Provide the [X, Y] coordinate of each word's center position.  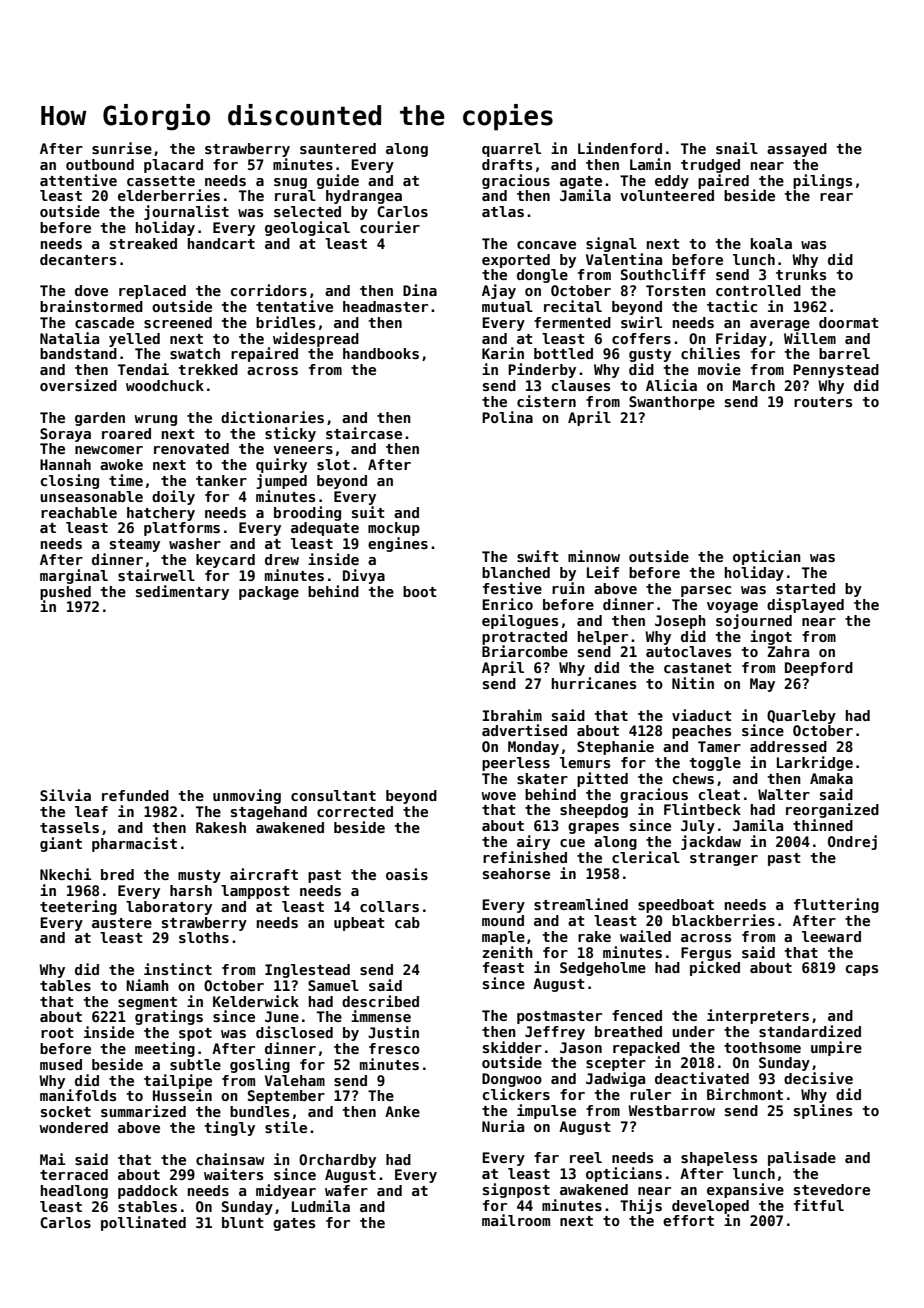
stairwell [156, 575]
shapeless [719, 1159]
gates [294, 1224]
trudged [710, 166]
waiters [233, 1174]
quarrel [511, 150]
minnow [594, 556]
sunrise [122, 148]
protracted [524, 638]
